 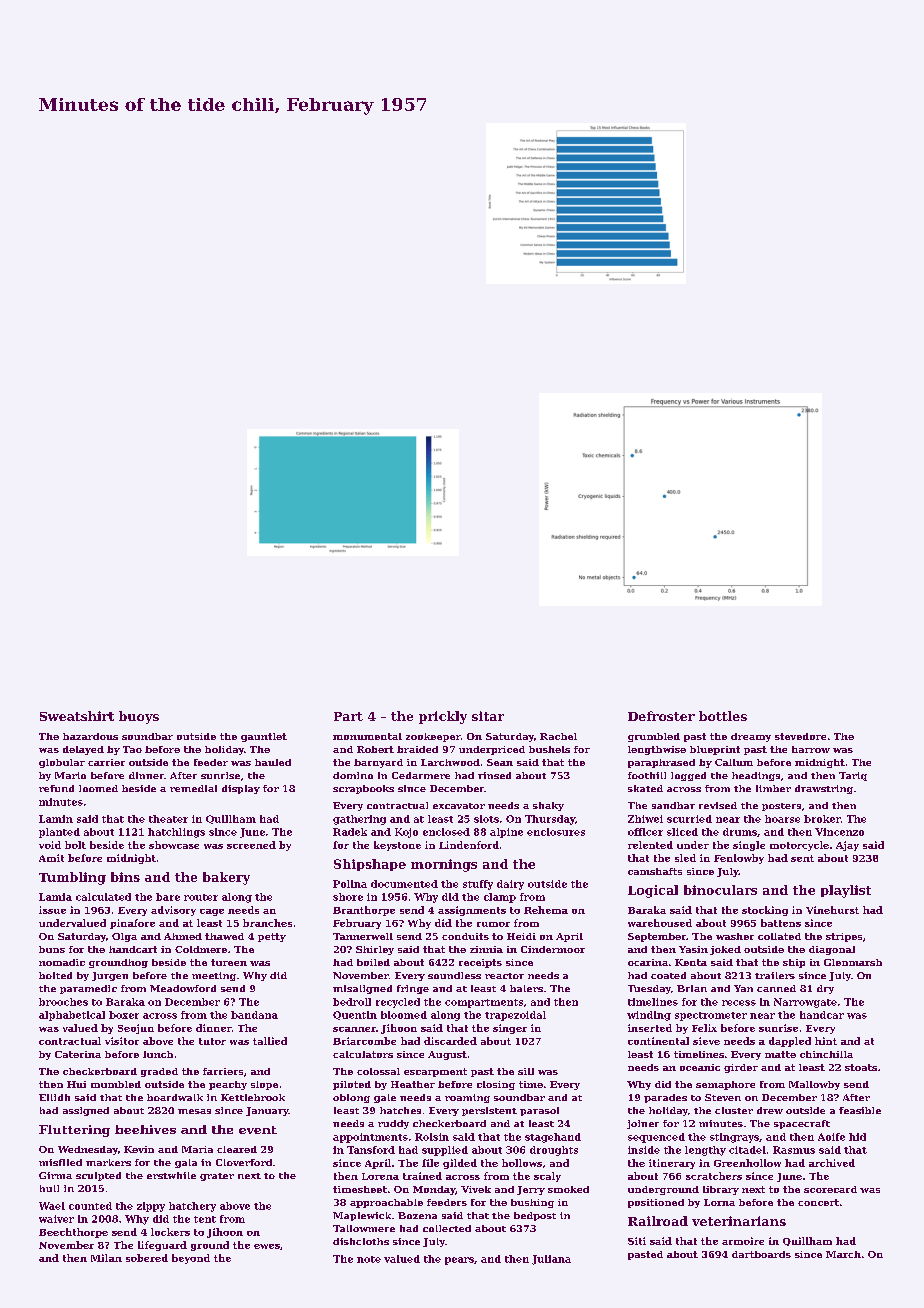 I want to click on camshafts, so click(x=655, y=871).
